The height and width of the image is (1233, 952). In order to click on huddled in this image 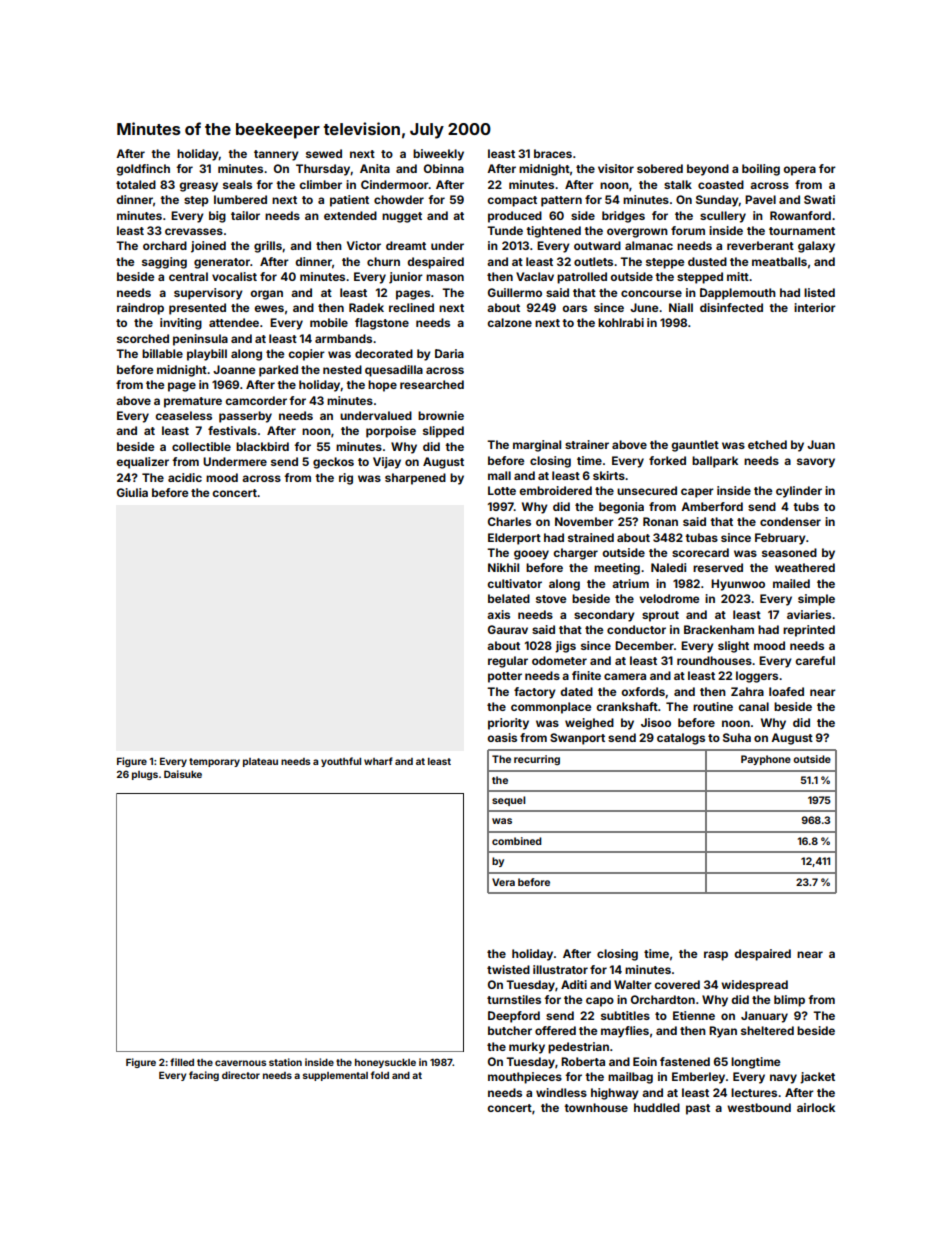, I will do `click(657, 1107)`.
